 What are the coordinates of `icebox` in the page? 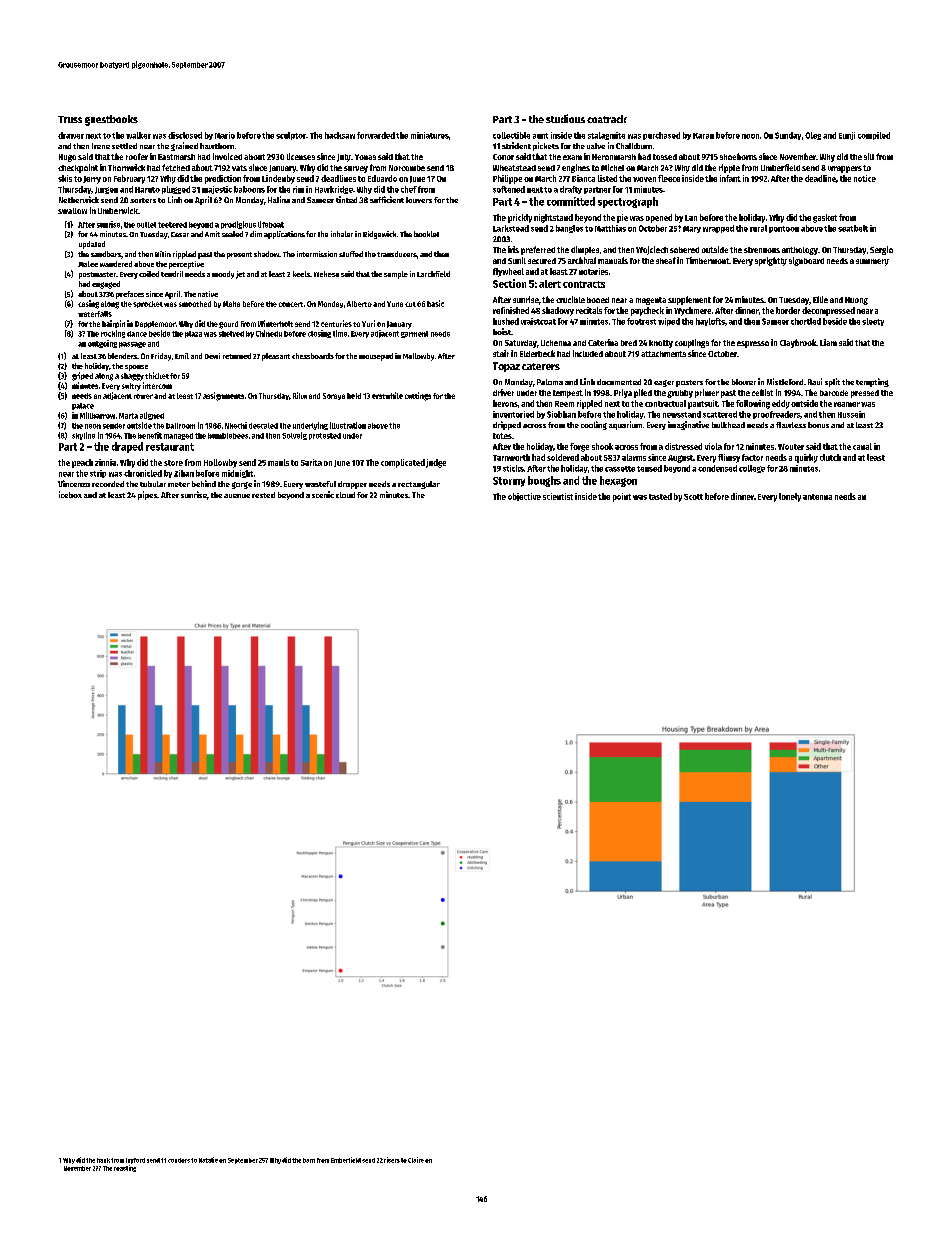 It's located at (70, 494).
